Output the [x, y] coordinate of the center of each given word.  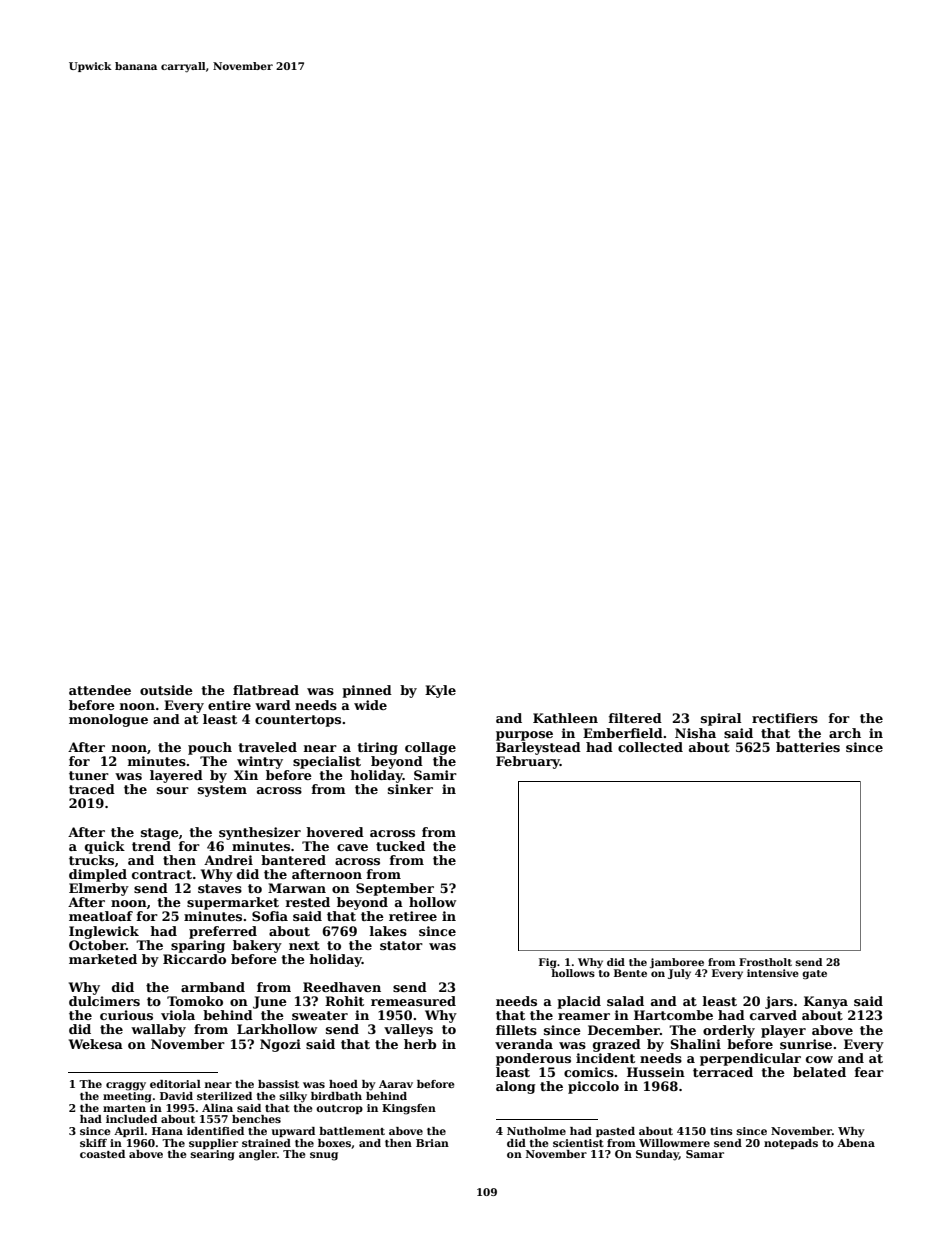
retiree [413, 916]
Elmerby [99, 889]
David [176, 1096]
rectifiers [785, 718]
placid [579, 1002]
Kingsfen [409, 1109]
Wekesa [96, 1044]
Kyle [440, 691]
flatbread [266, 690]
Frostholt [765, 962]
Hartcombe [673, 1015]
